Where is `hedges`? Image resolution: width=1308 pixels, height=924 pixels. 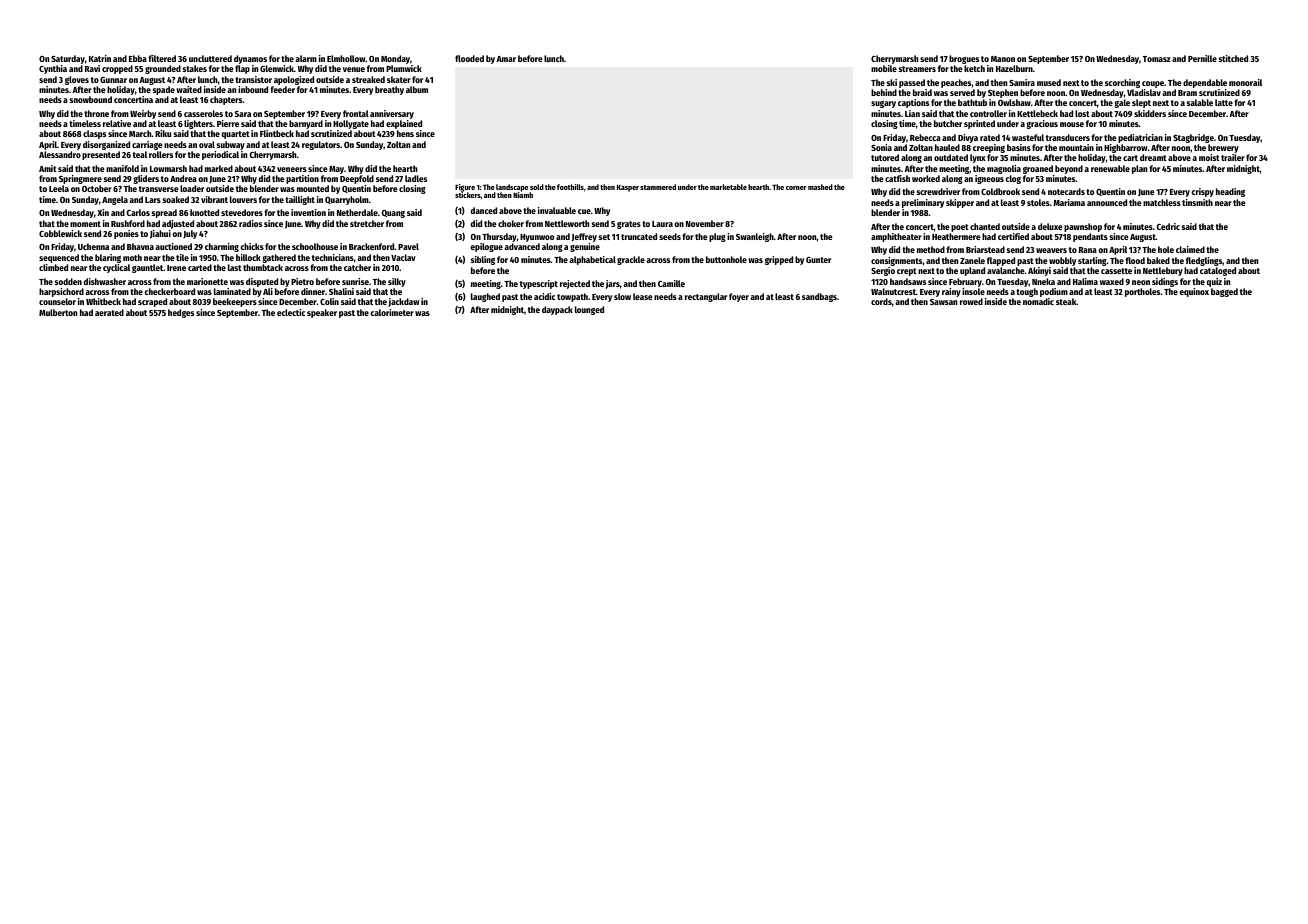
hedges is located at coordinates (181, 313).
